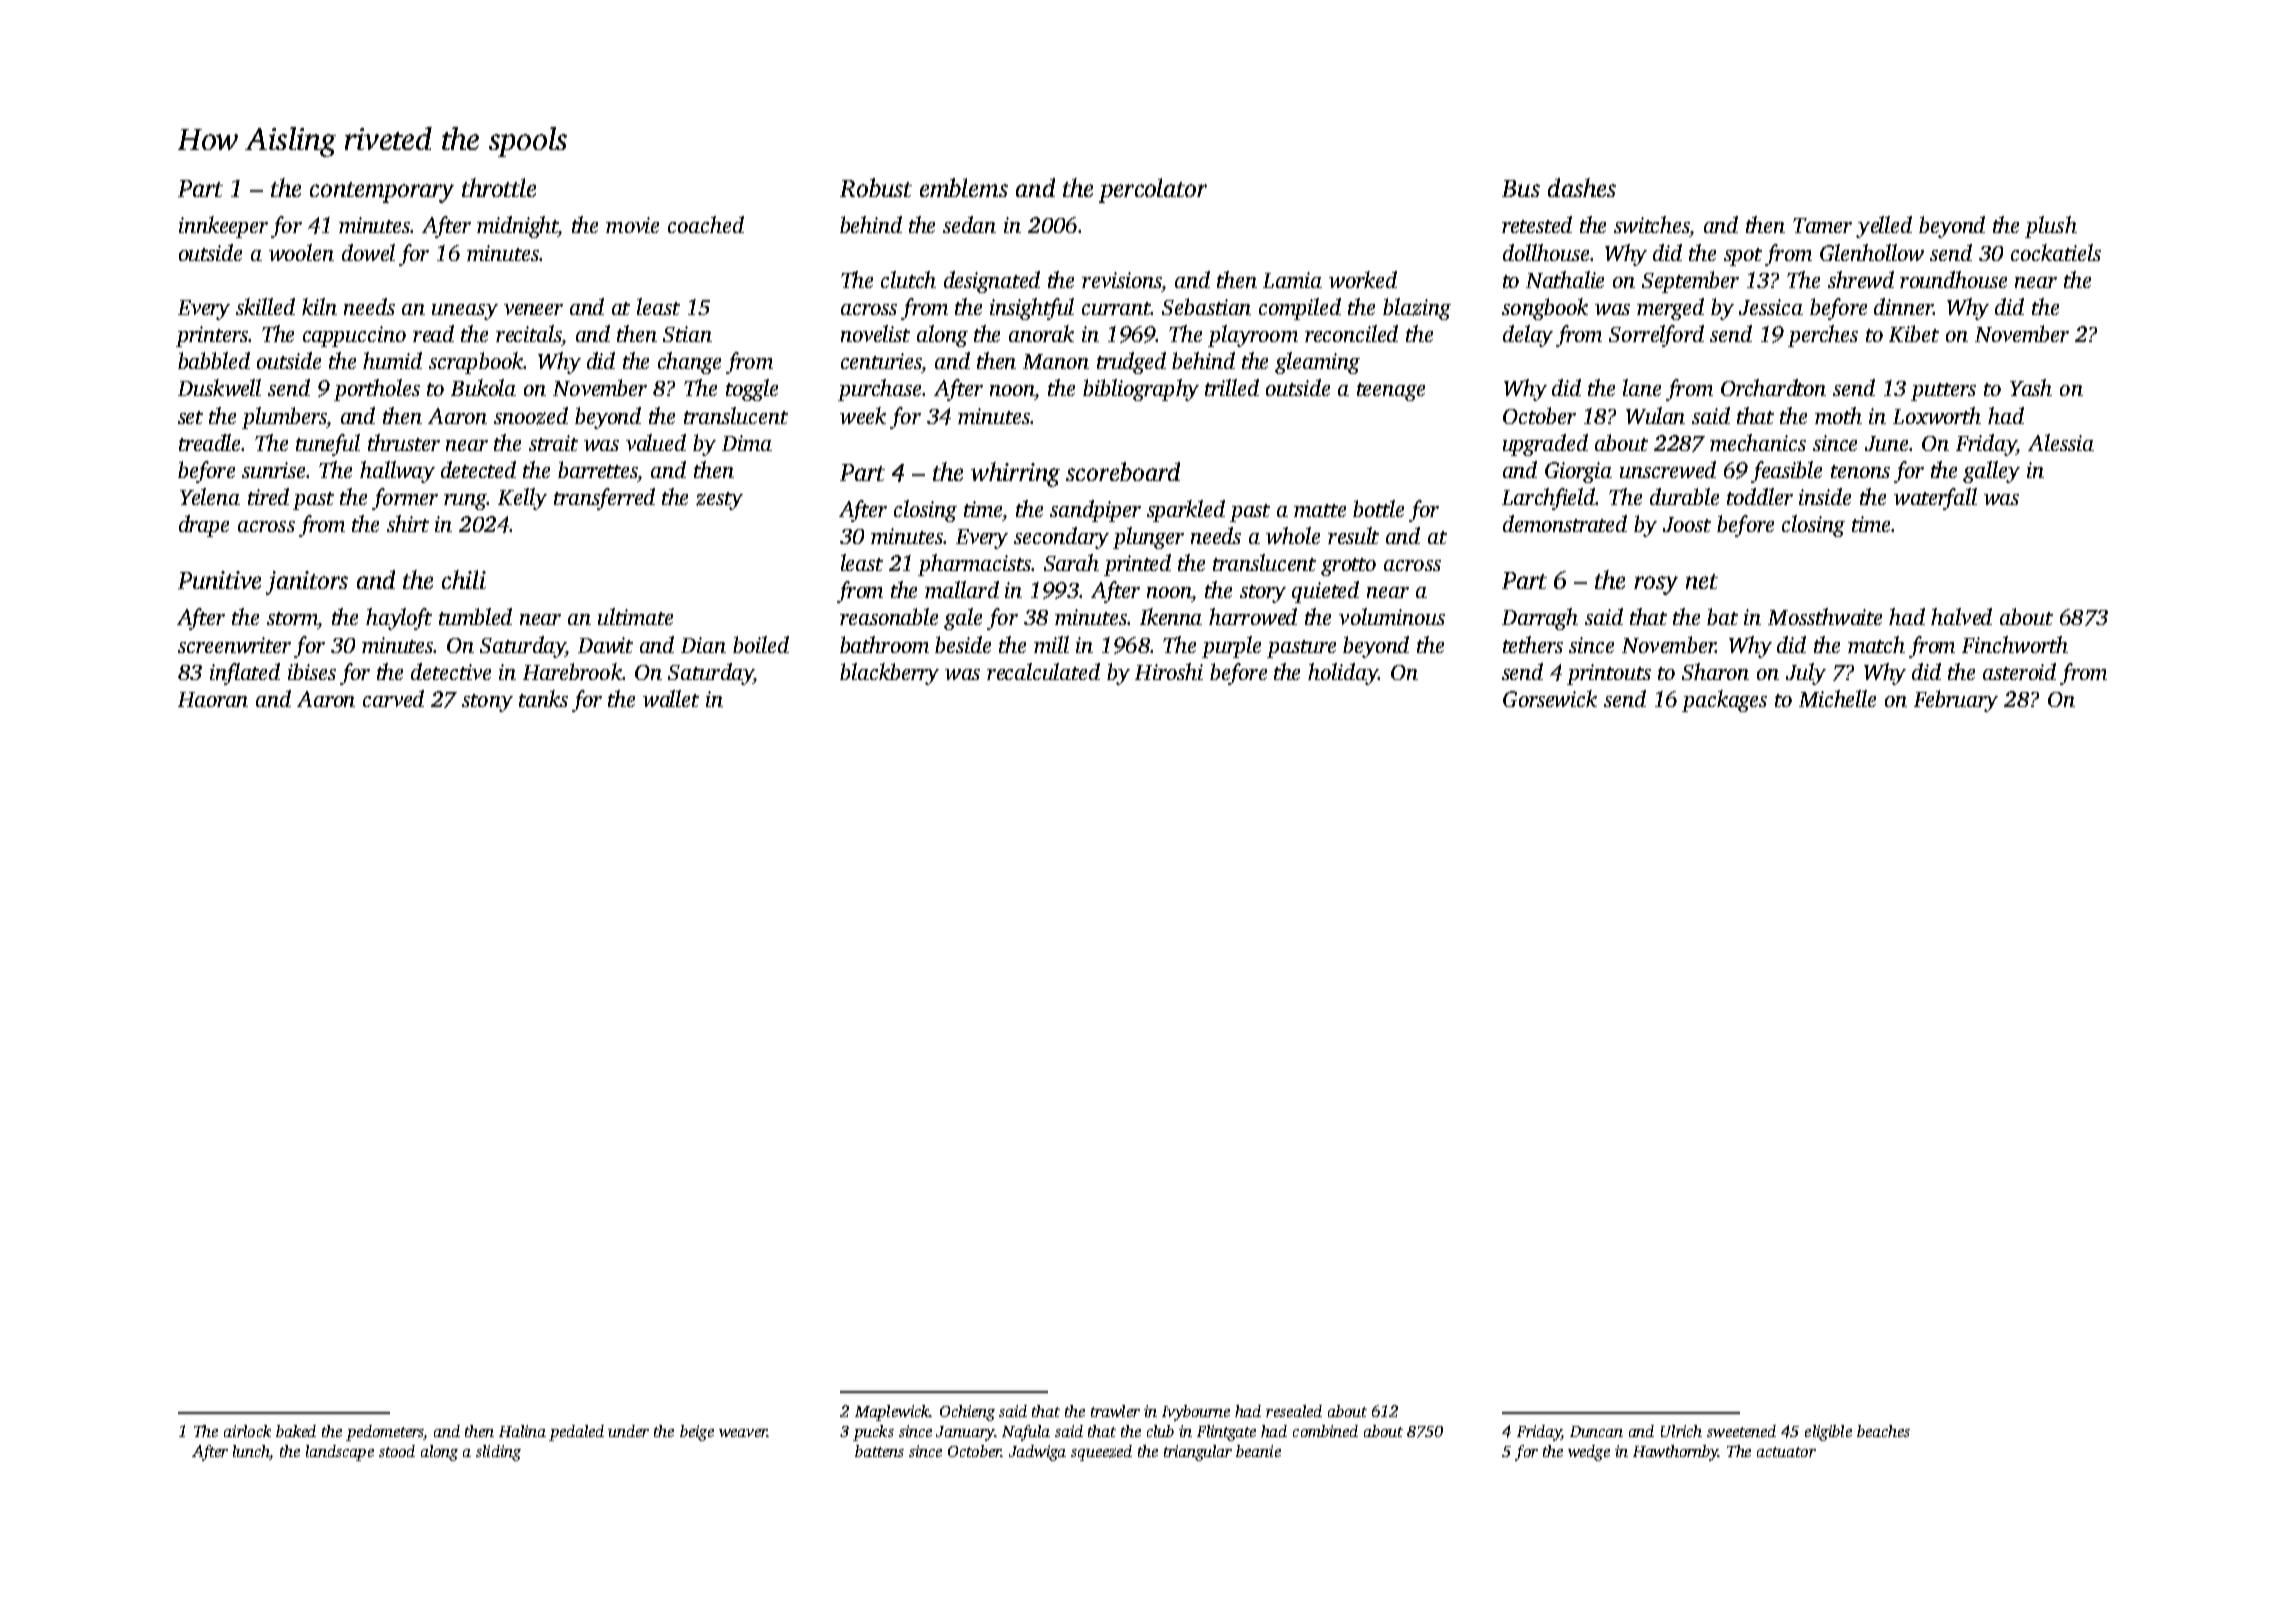  What do you see at coordinates (397, 472) in the screenshot?
I see `hallway` at bounding box center [397, 472].
